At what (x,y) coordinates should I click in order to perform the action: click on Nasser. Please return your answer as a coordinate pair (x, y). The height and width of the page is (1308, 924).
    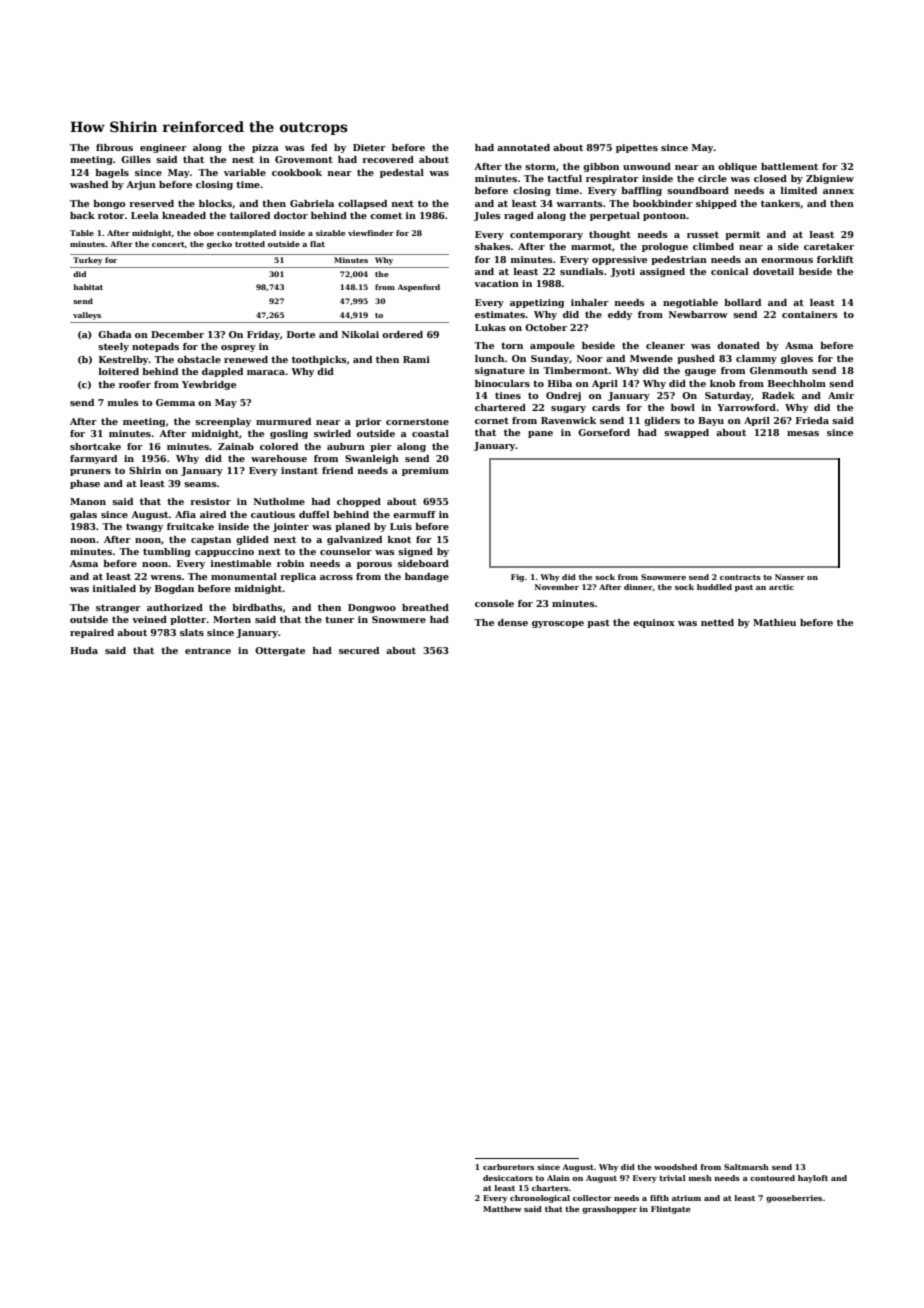
    Looking at the image, I should click on (790, 577).
